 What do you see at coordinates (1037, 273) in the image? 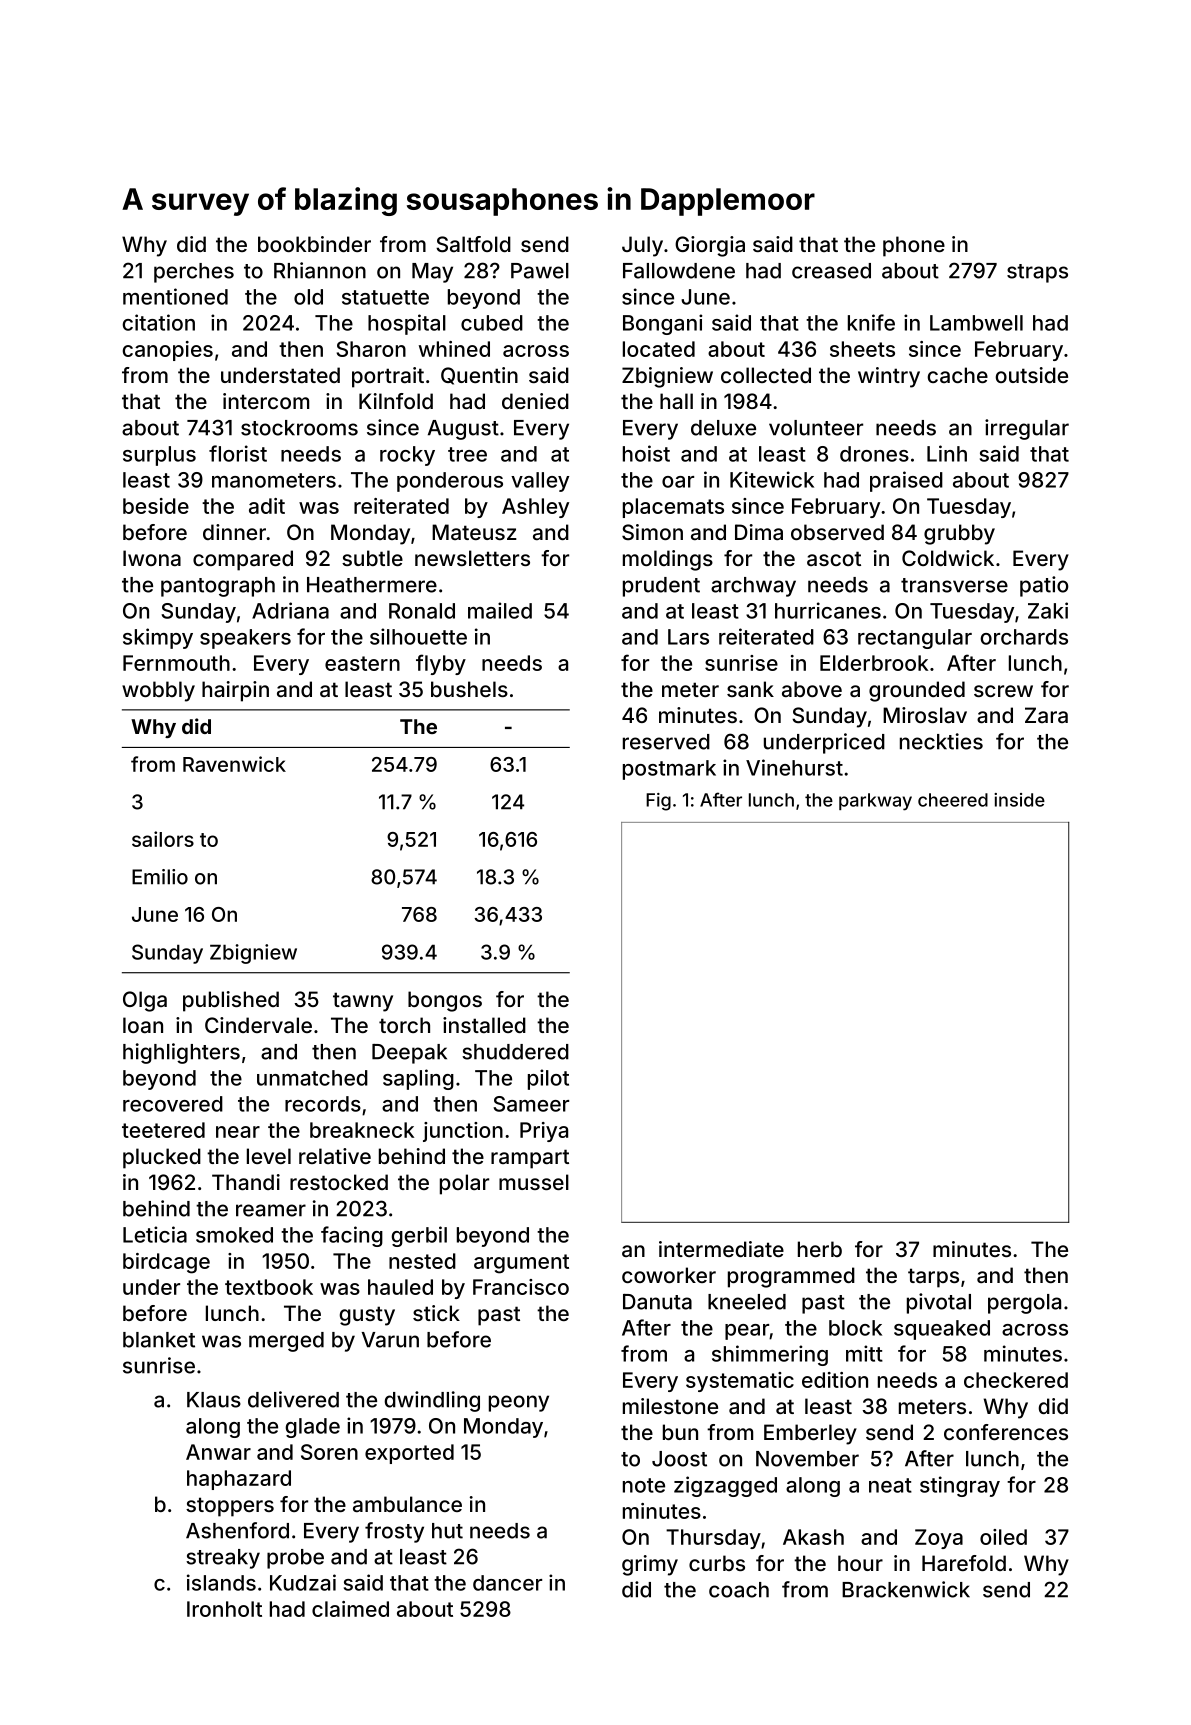
I see `straps` at bounding box center [1037, 273].
